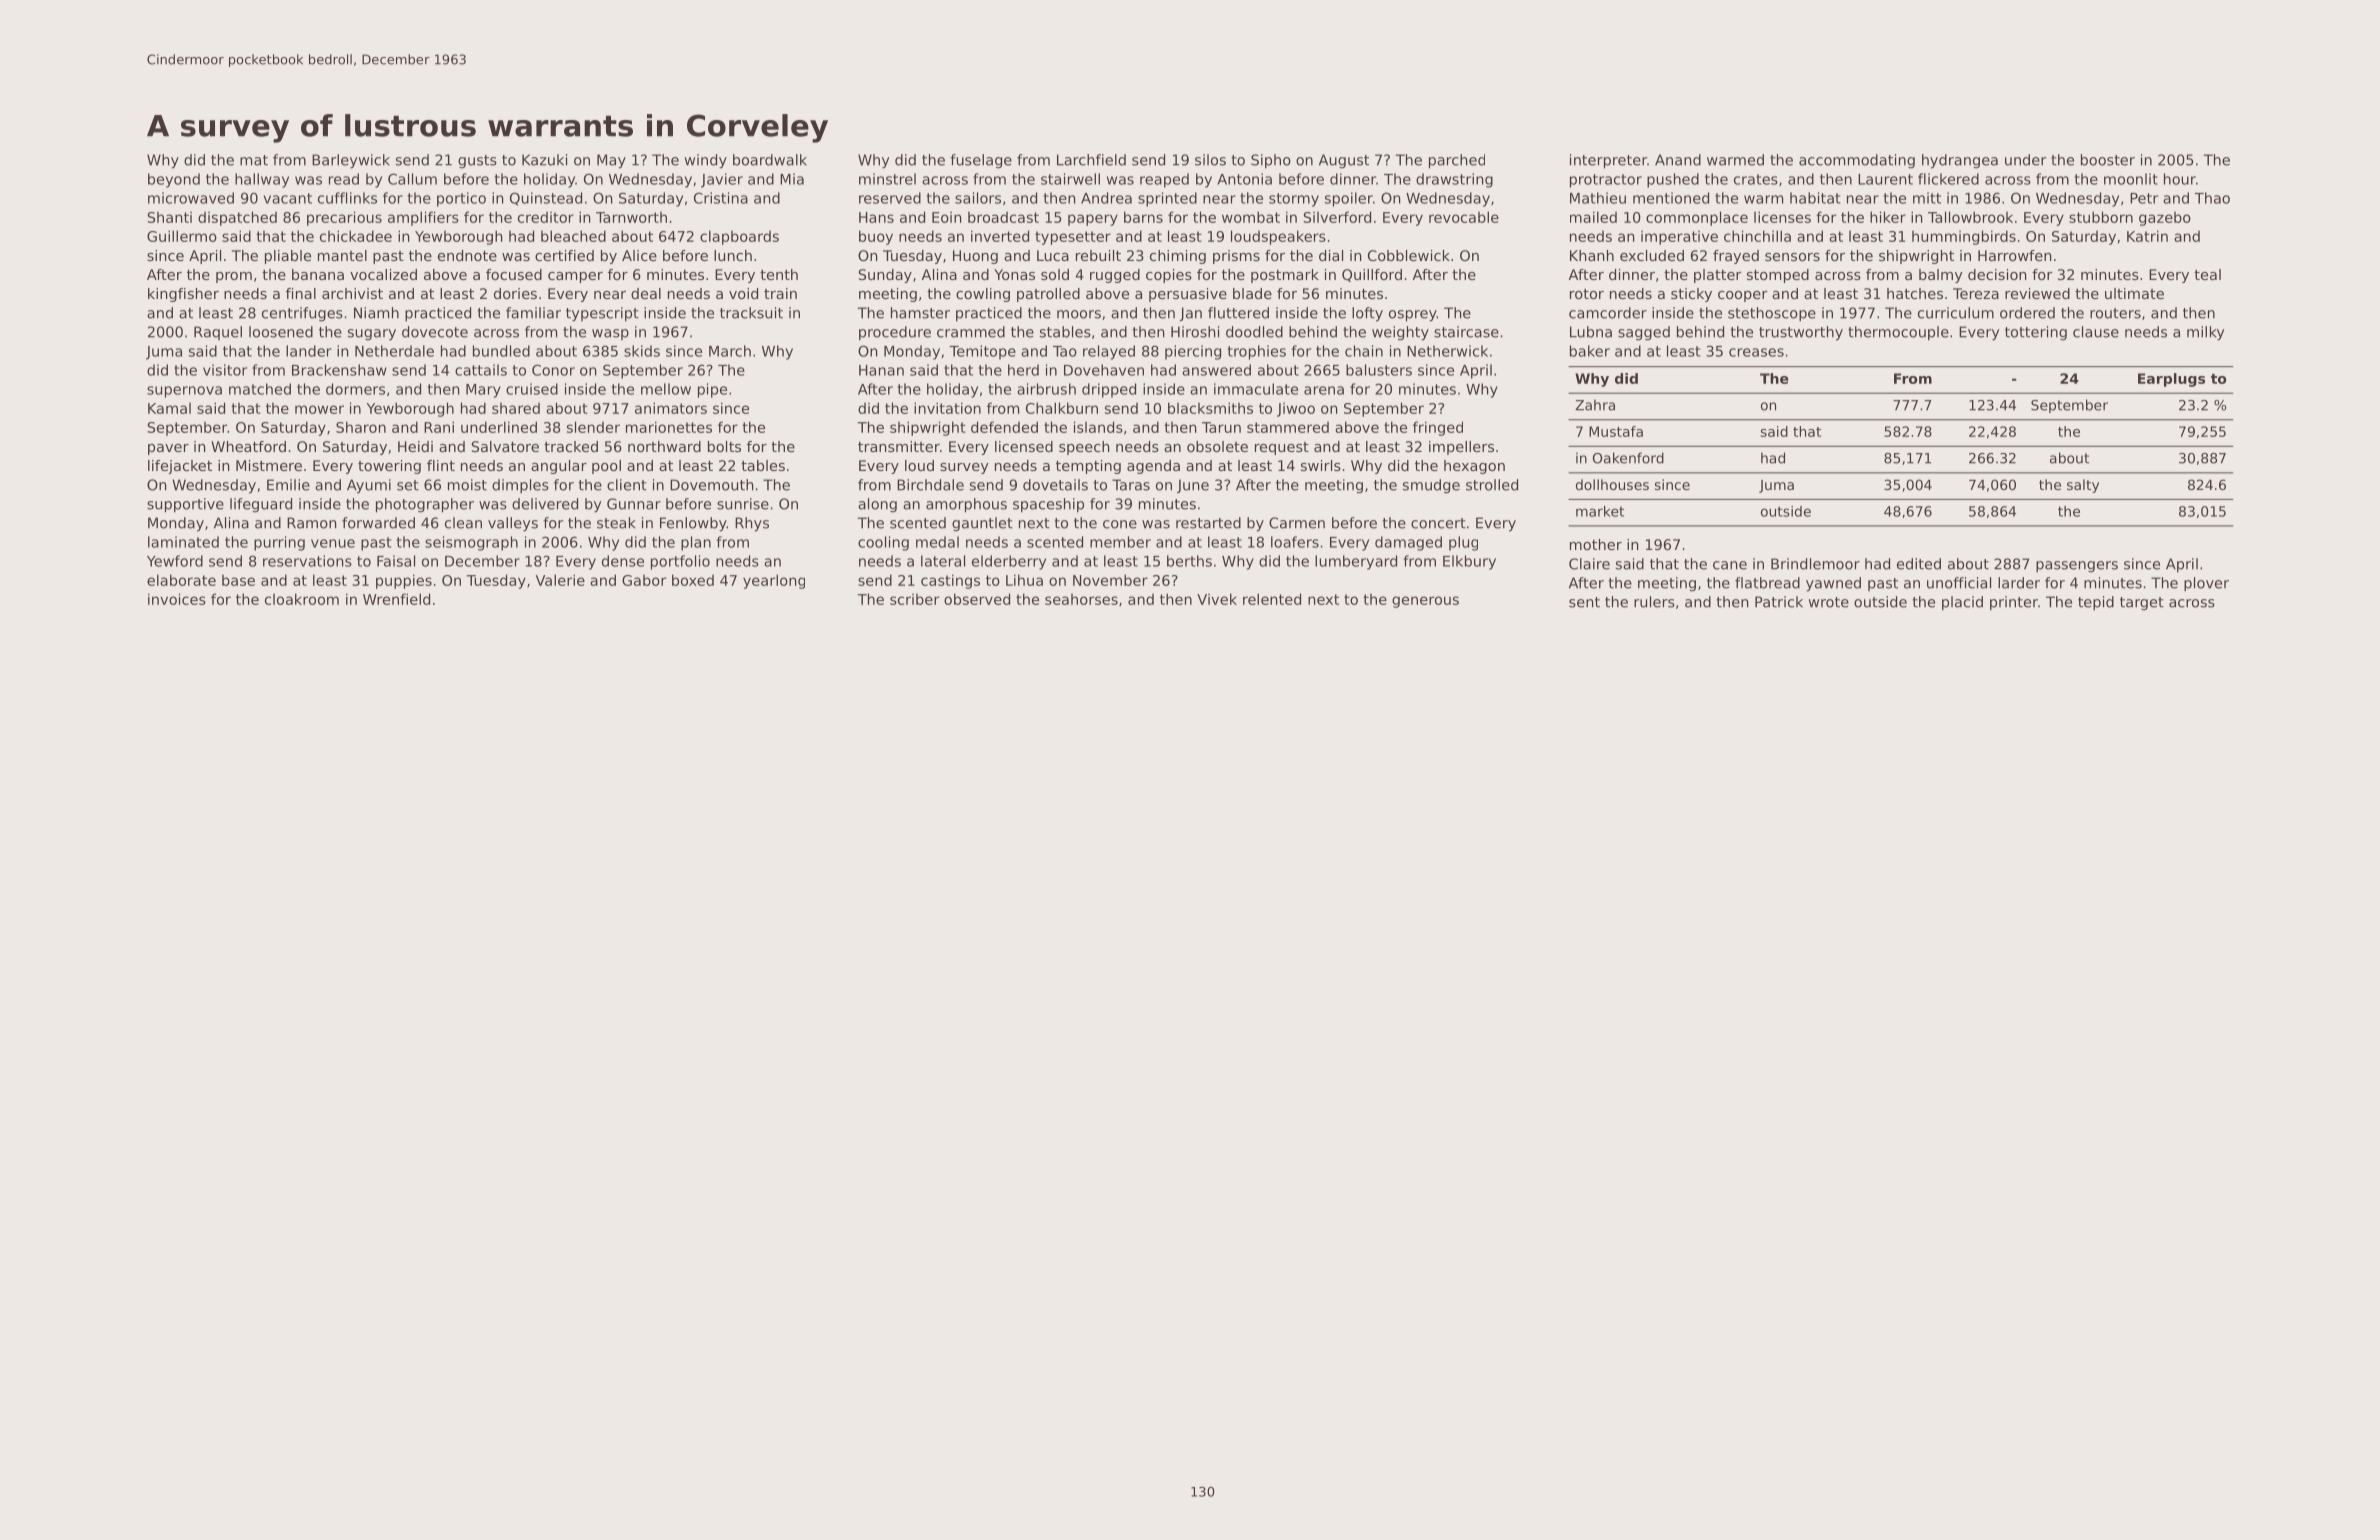 The image size is (2380, 1540). I want to click on stairwell, so click(1070, 179).
